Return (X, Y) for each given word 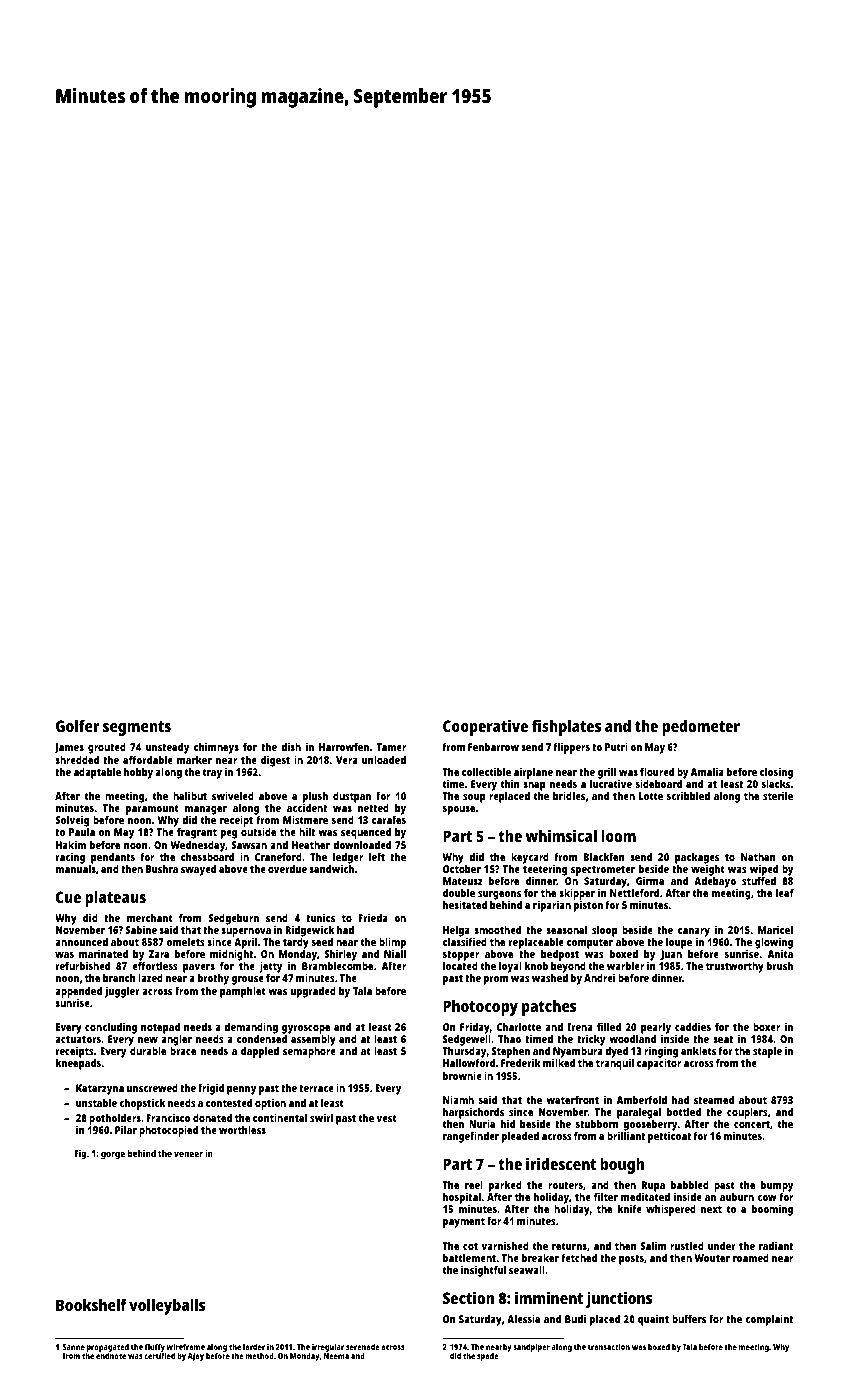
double (459, 893)
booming (772, 1210)
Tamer (391, 747)
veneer (188, 1154)
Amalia (707, 772)
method (259, 1355)
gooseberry (650, 1125)
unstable (96, 1103)
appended (78, 992)
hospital (462, 1198)
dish (291, 747)
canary (694, 932)
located (460, 966)
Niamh (458, 1099)
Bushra (162, 869)
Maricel (775, 929)
